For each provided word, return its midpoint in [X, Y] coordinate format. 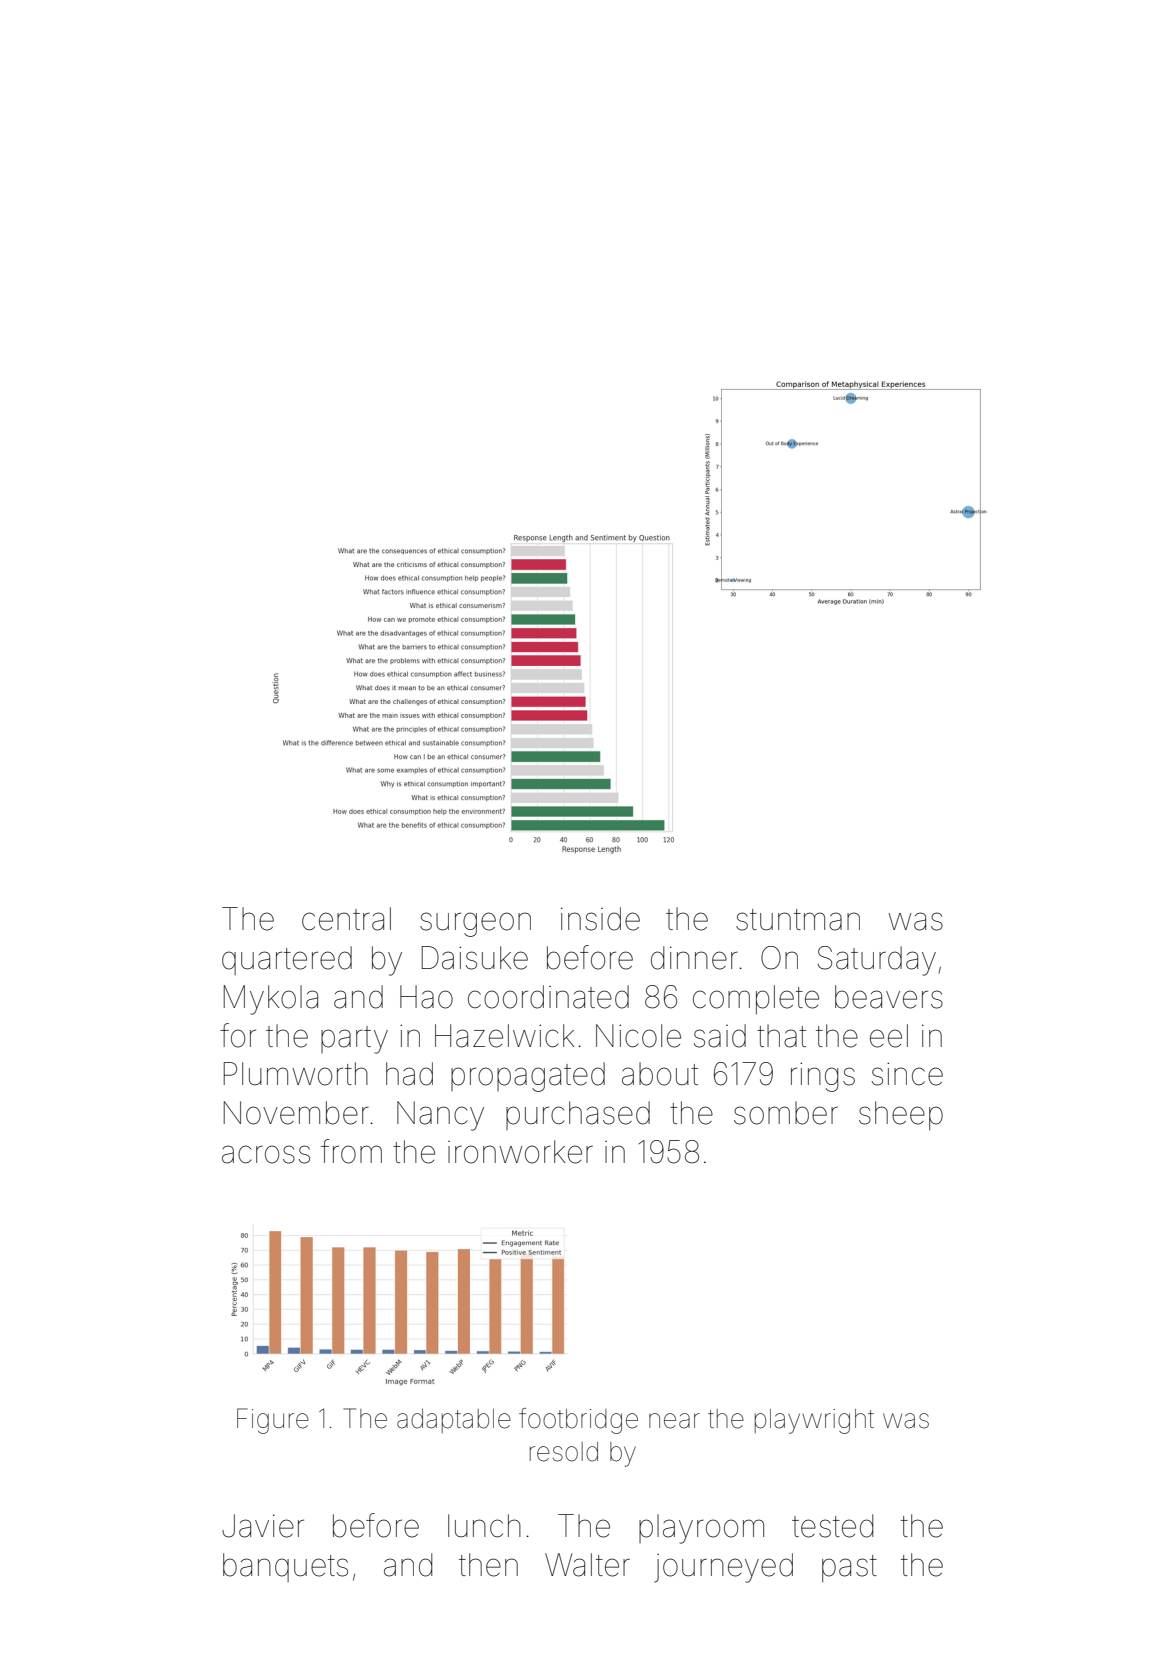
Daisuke [475, 958]
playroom [701, 1529]
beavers [889, 997]
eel [889, 1036]
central [346, 919]
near [674, 1421]
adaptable [454, 1421]
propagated [528, 1077]
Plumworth [296, 1074]
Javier [263, 1526]
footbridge [578, 1421]
